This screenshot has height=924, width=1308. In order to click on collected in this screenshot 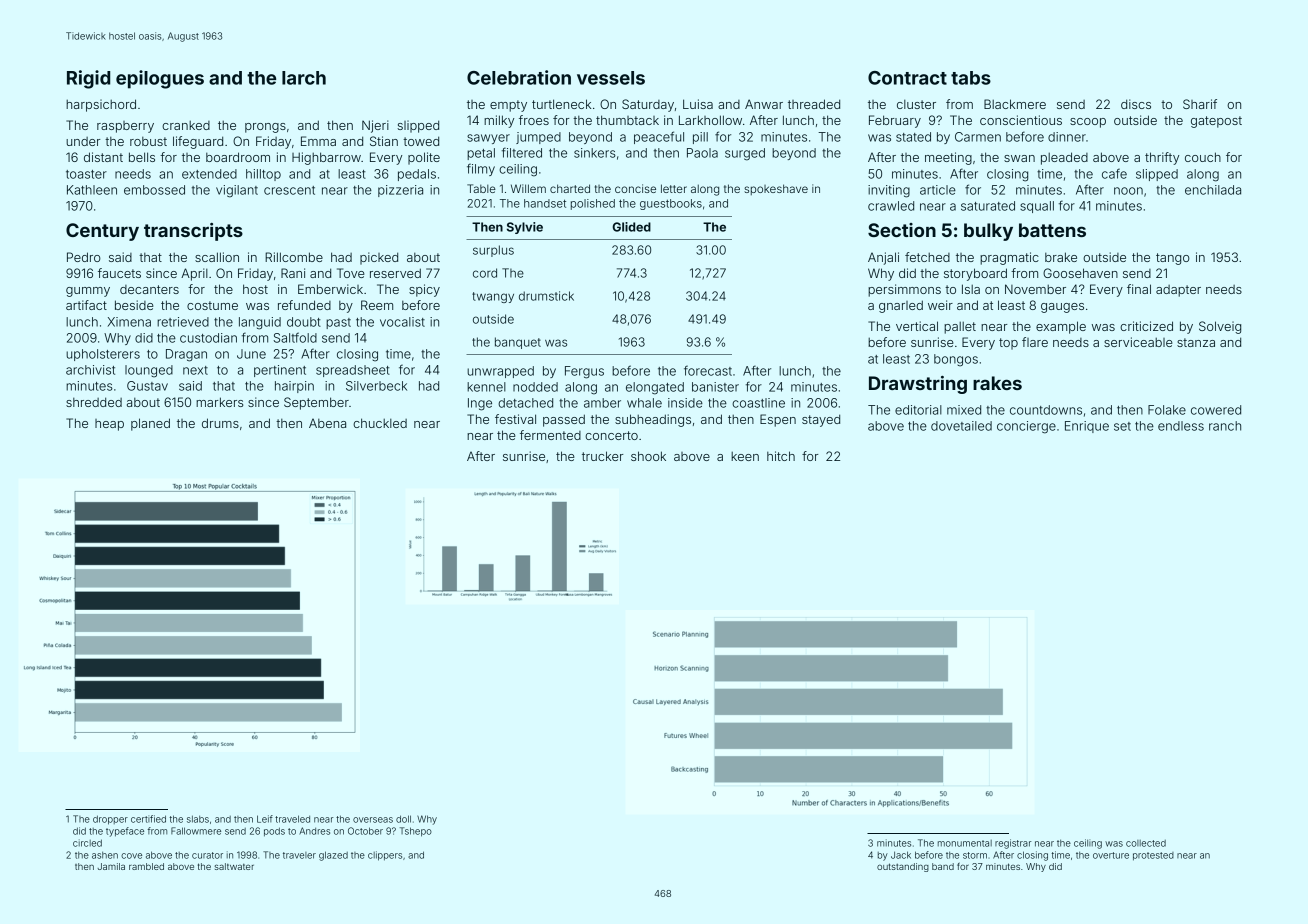, I will do `click(1146, 843)`.
